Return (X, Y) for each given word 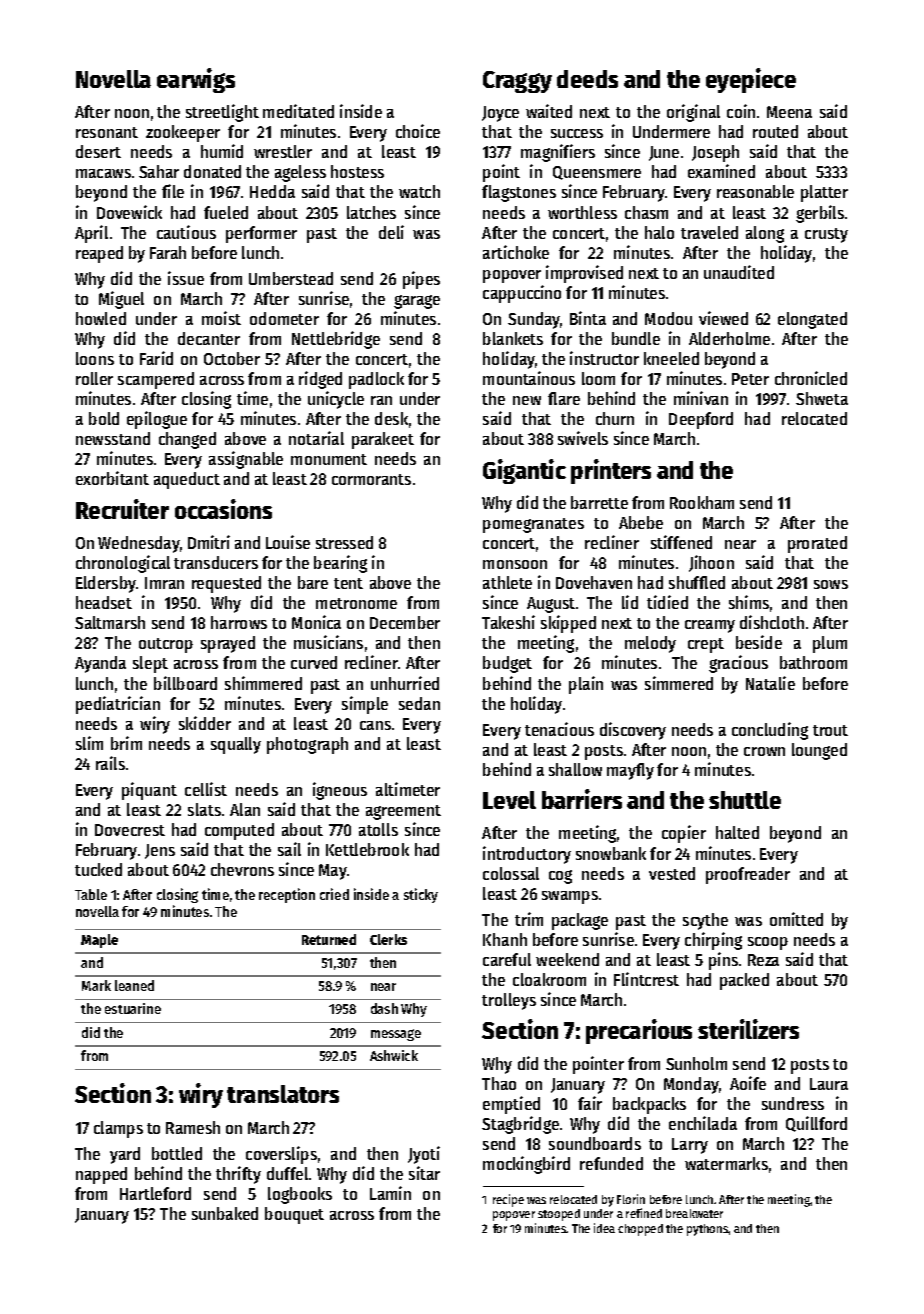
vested (672, 873)
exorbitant (112, 478)
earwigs (196, 80)
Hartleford (155, 1193)
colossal (511, 873)
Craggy (517, 82)
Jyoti (424, 1155)
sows (831, 584)
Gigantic (524, 471)
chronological (123, 564)
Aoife (748, 1083)
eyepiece (751, 80)
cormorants (371, 479)
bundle (636, 338)
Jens (160, 851)
